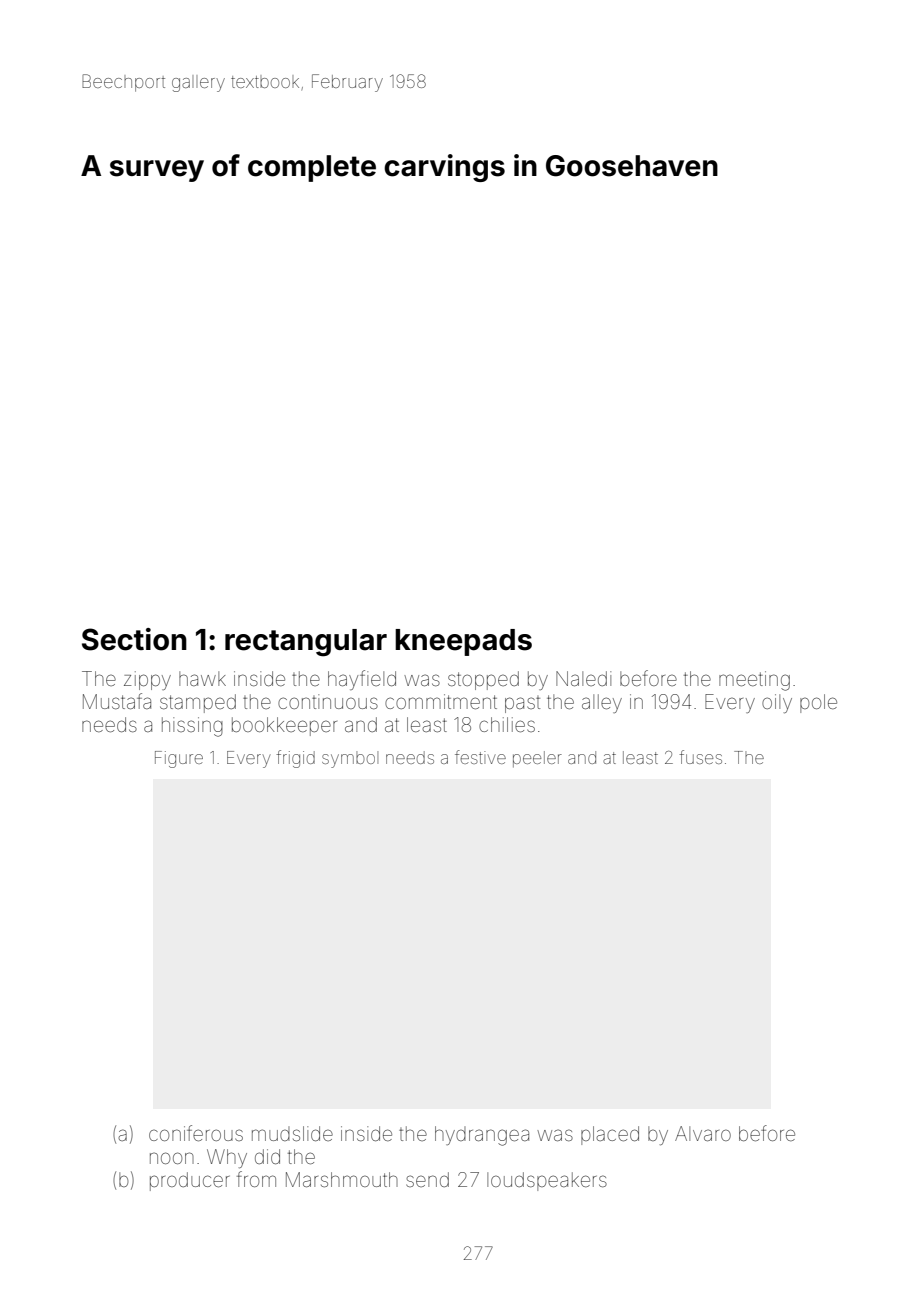 This document has height=1314, width=924. I want to click on chilies, so click(507, 724).
